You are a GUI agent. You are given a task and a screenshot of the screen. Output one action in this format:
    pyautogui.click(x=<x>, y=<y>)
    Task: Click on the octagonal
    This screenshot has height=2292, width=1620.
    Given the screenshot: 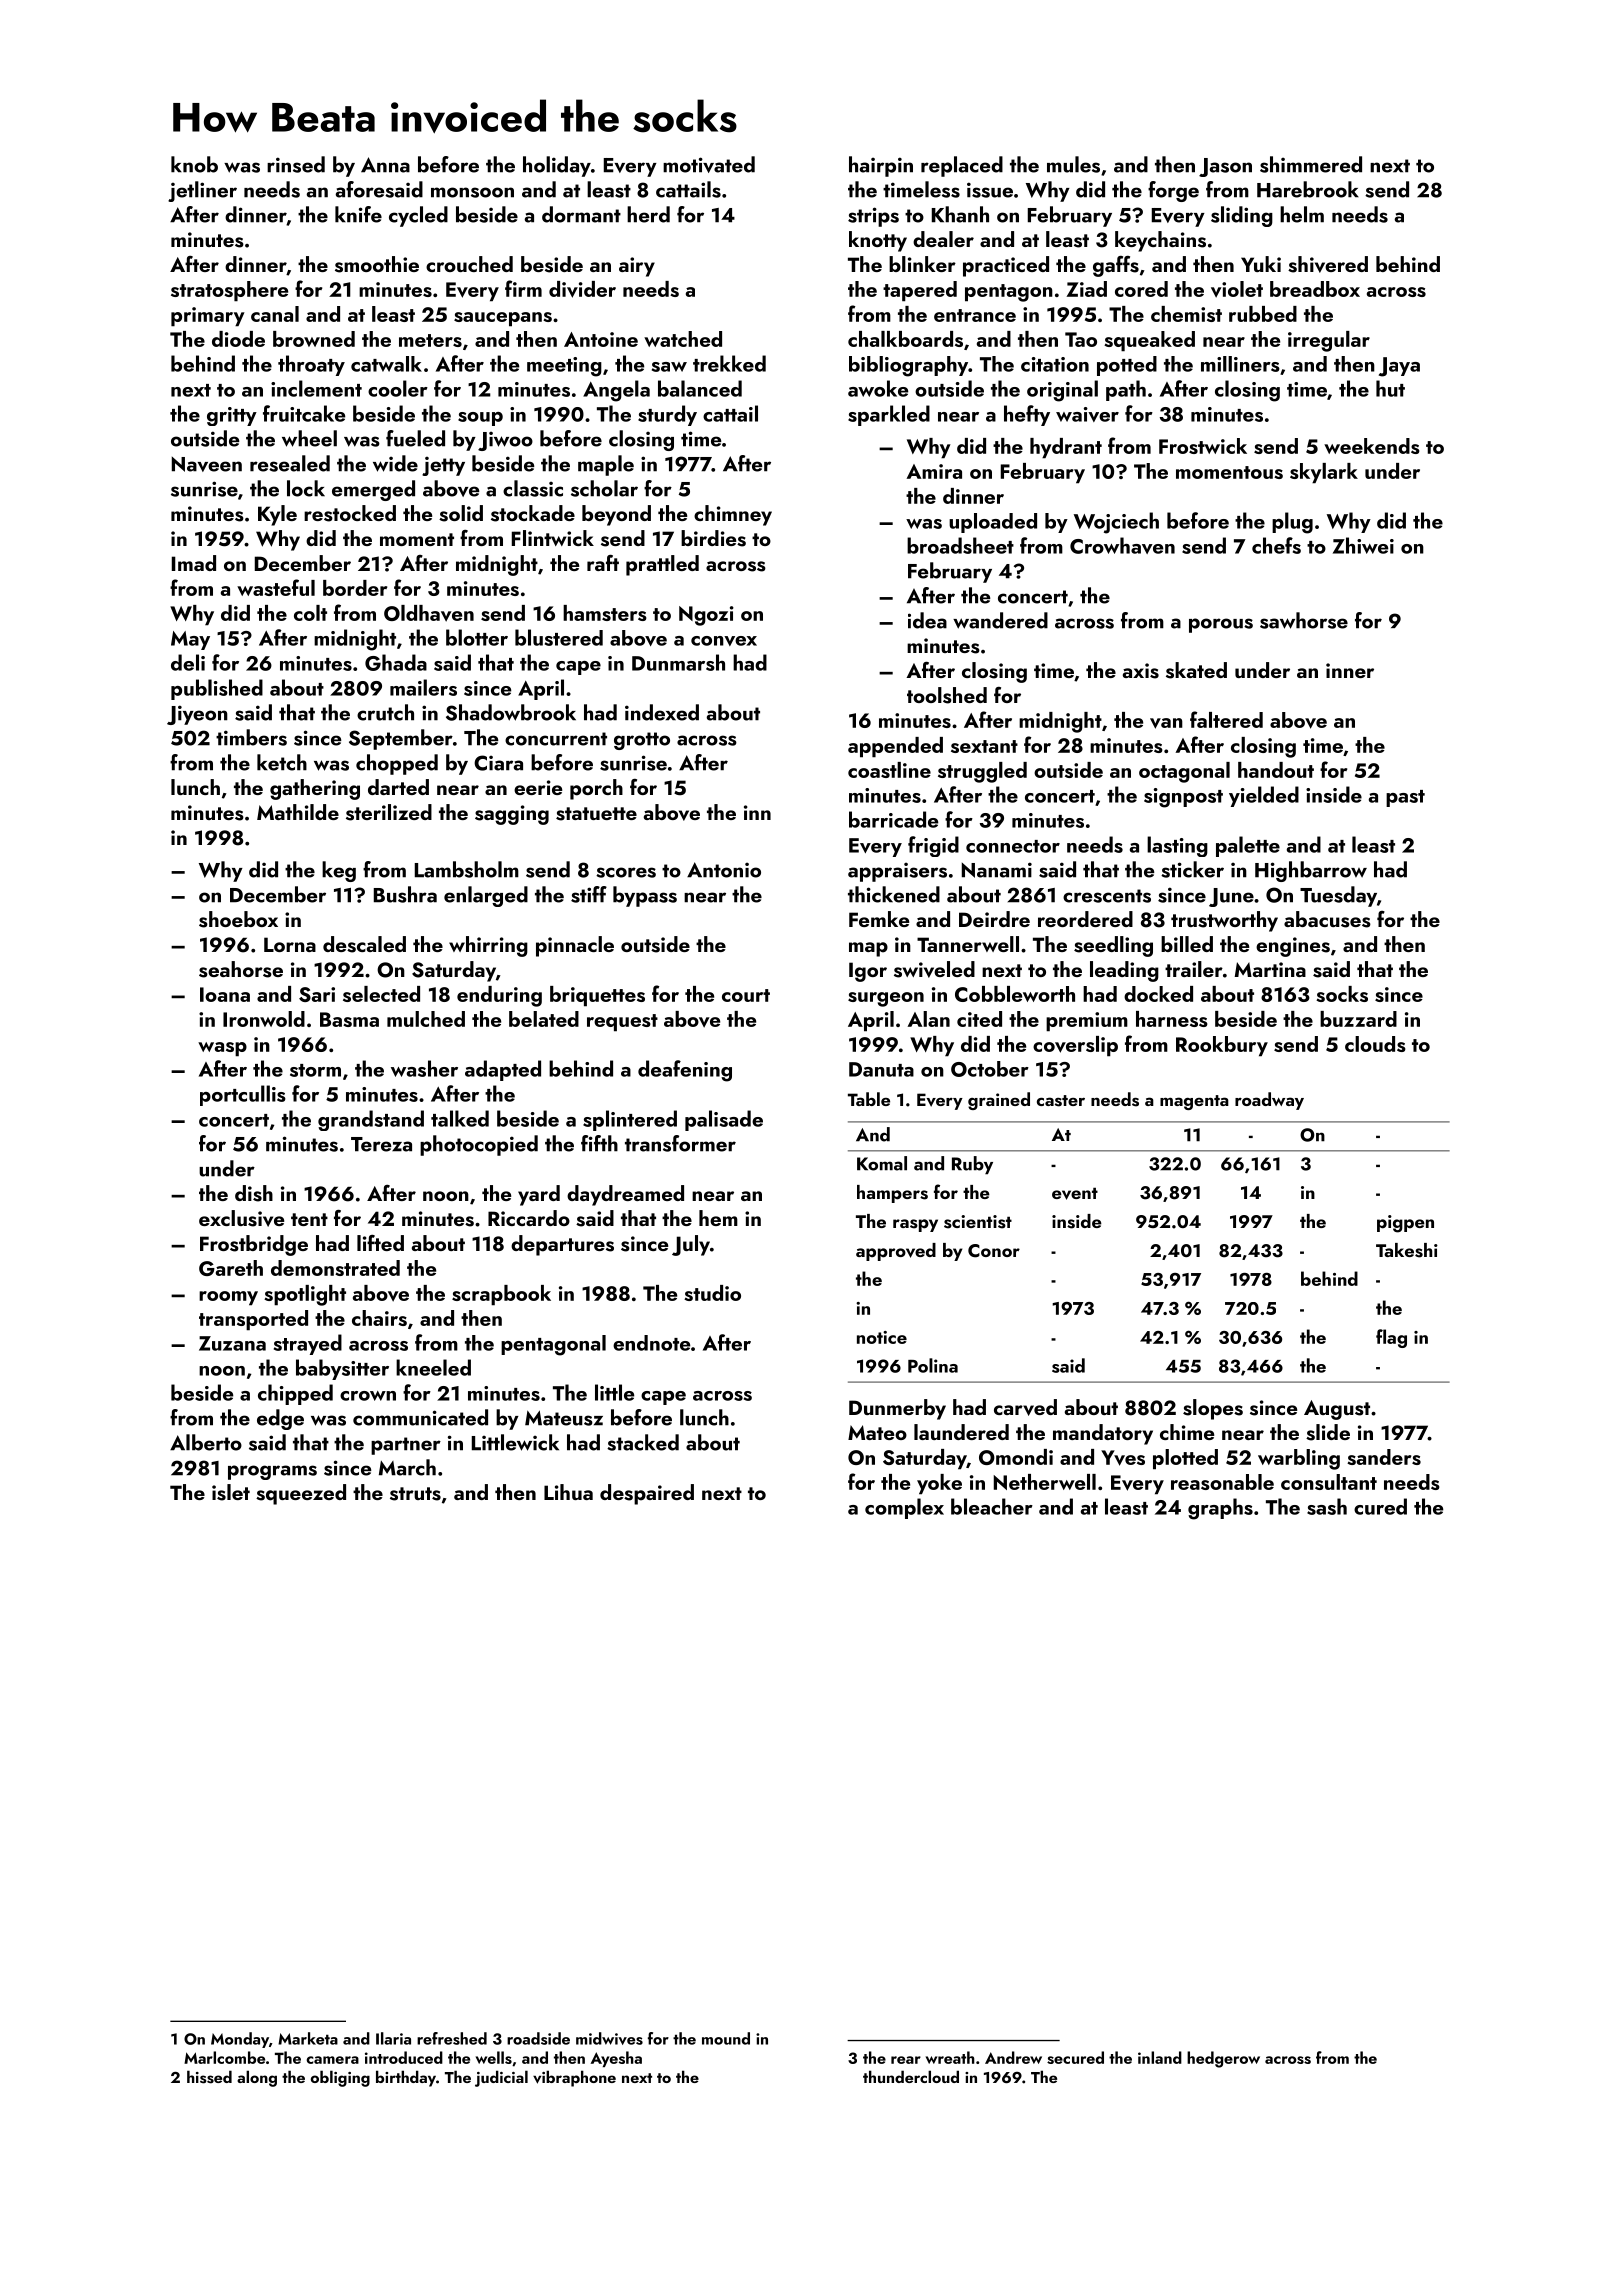 What is the action you would take?
    pyautogui.click(x=1184, y=772)
